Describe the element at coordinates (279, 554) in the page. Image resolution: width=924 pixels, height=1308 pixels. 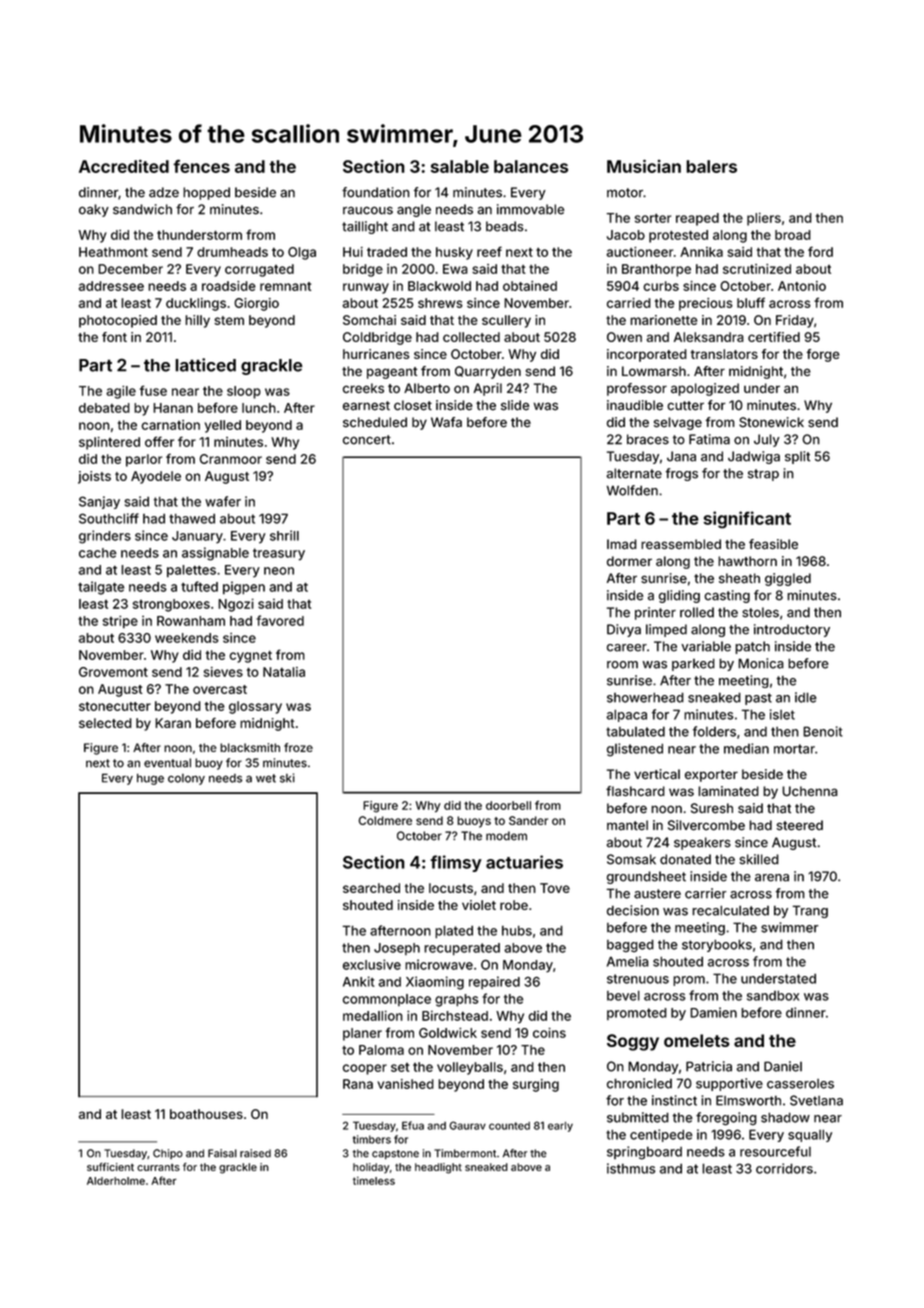
I see `treasury` at that location.
